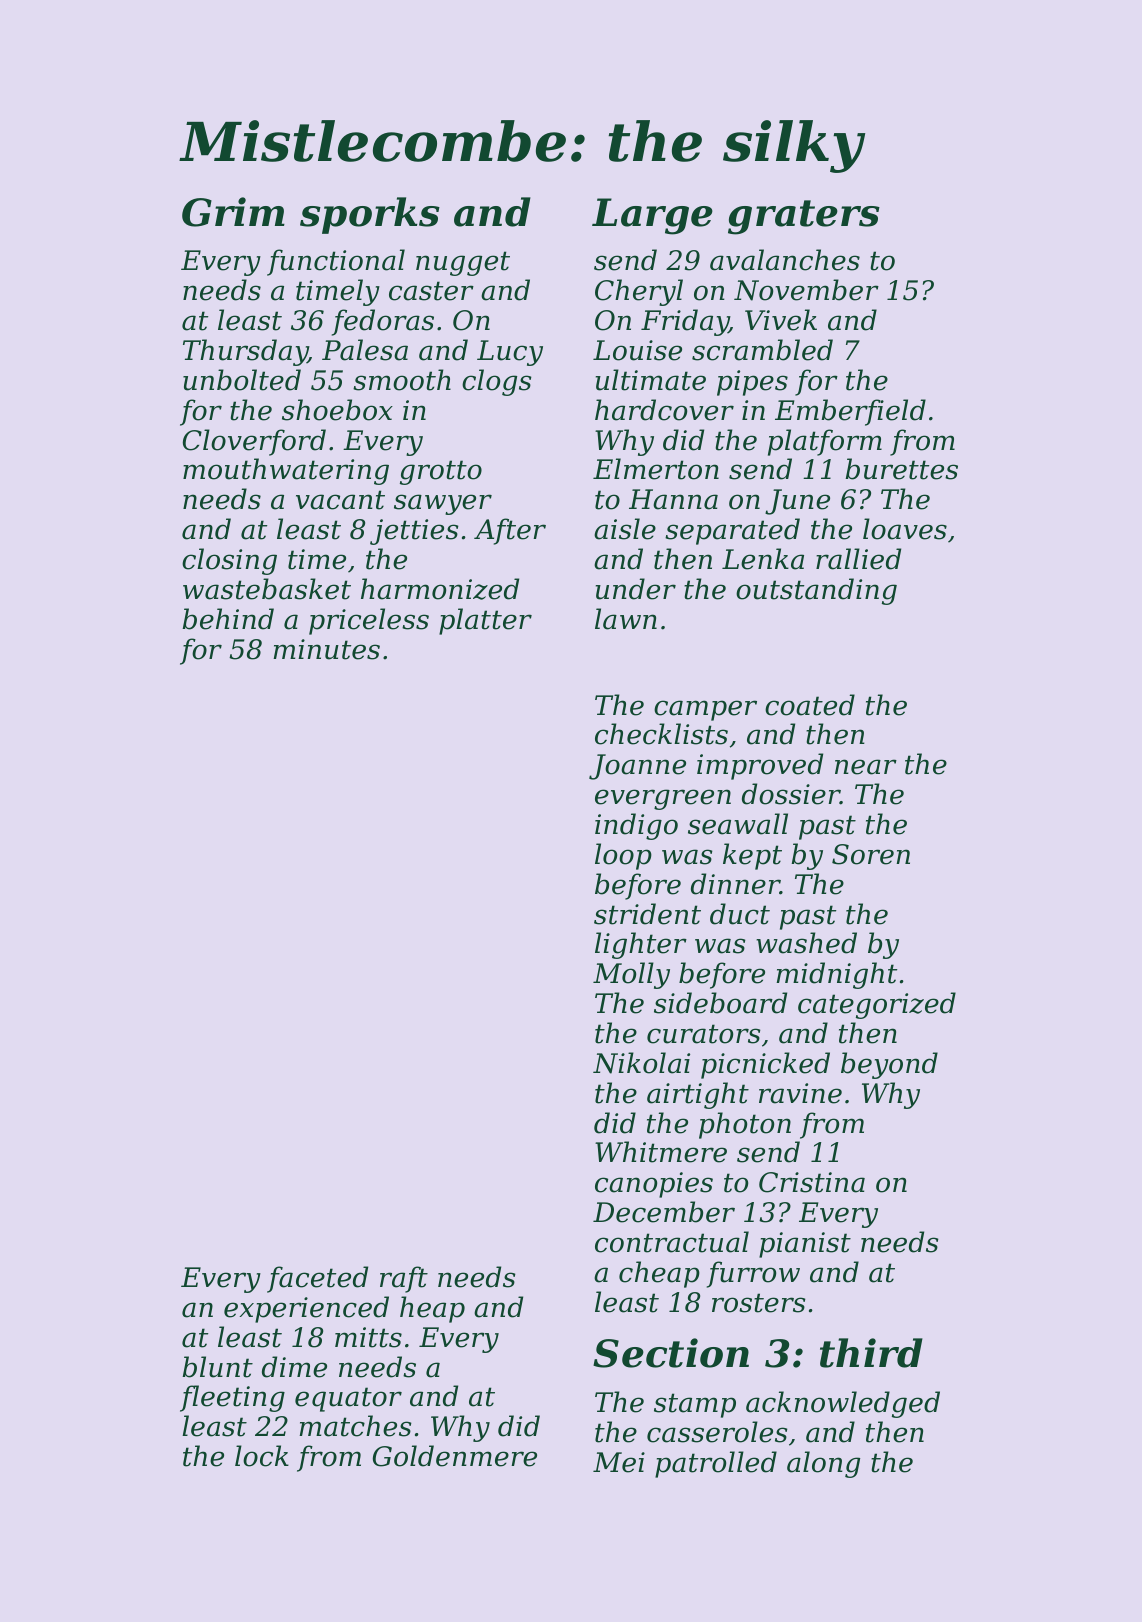 The width and height of the page is (1142, 1622). What do you see at coordinates (905, 529) in the page?
I see `loaves` at bounding box center [905, 529].
